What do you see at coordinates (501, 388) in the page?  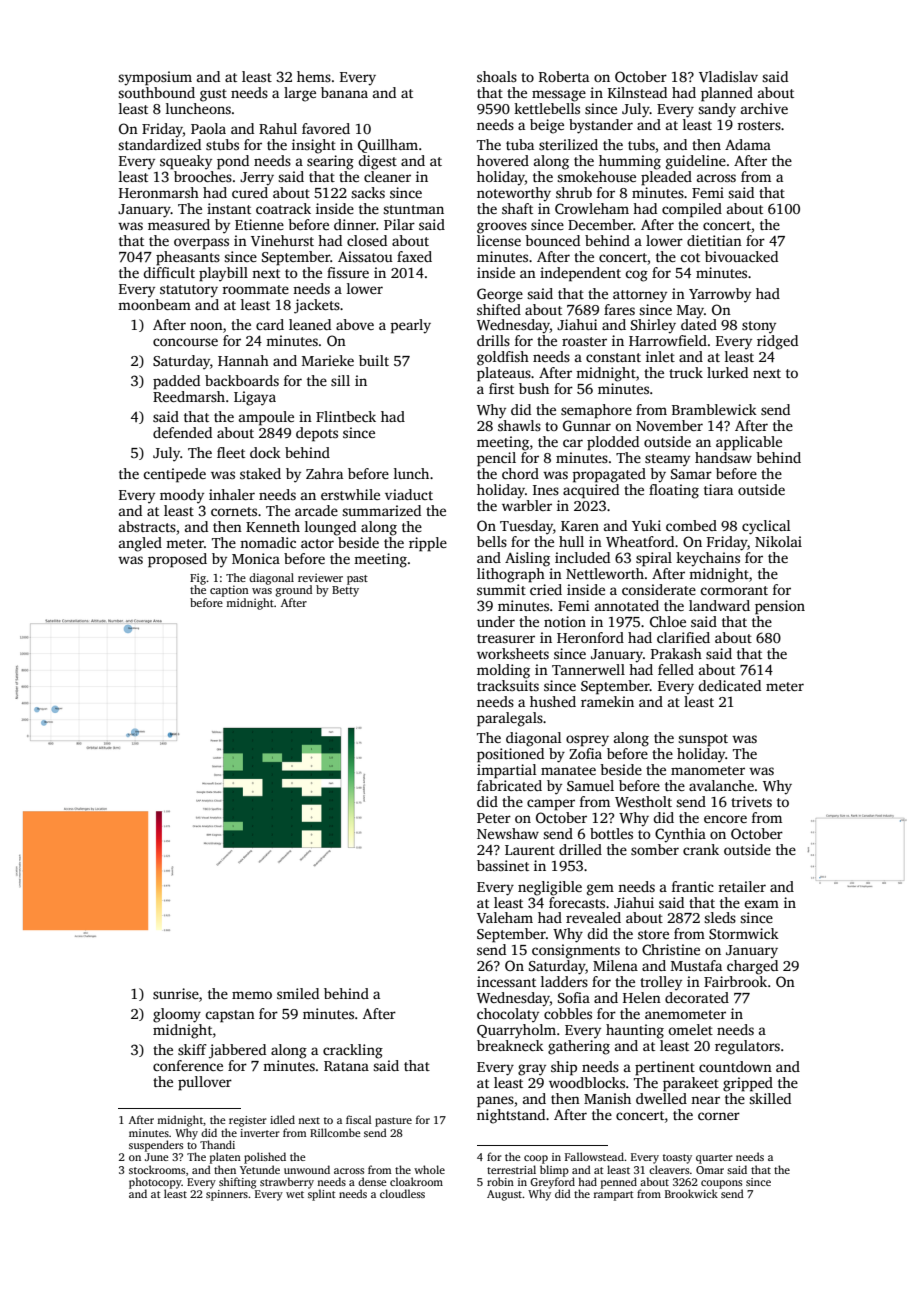 I see `first` at bounding box center [501, 388].
